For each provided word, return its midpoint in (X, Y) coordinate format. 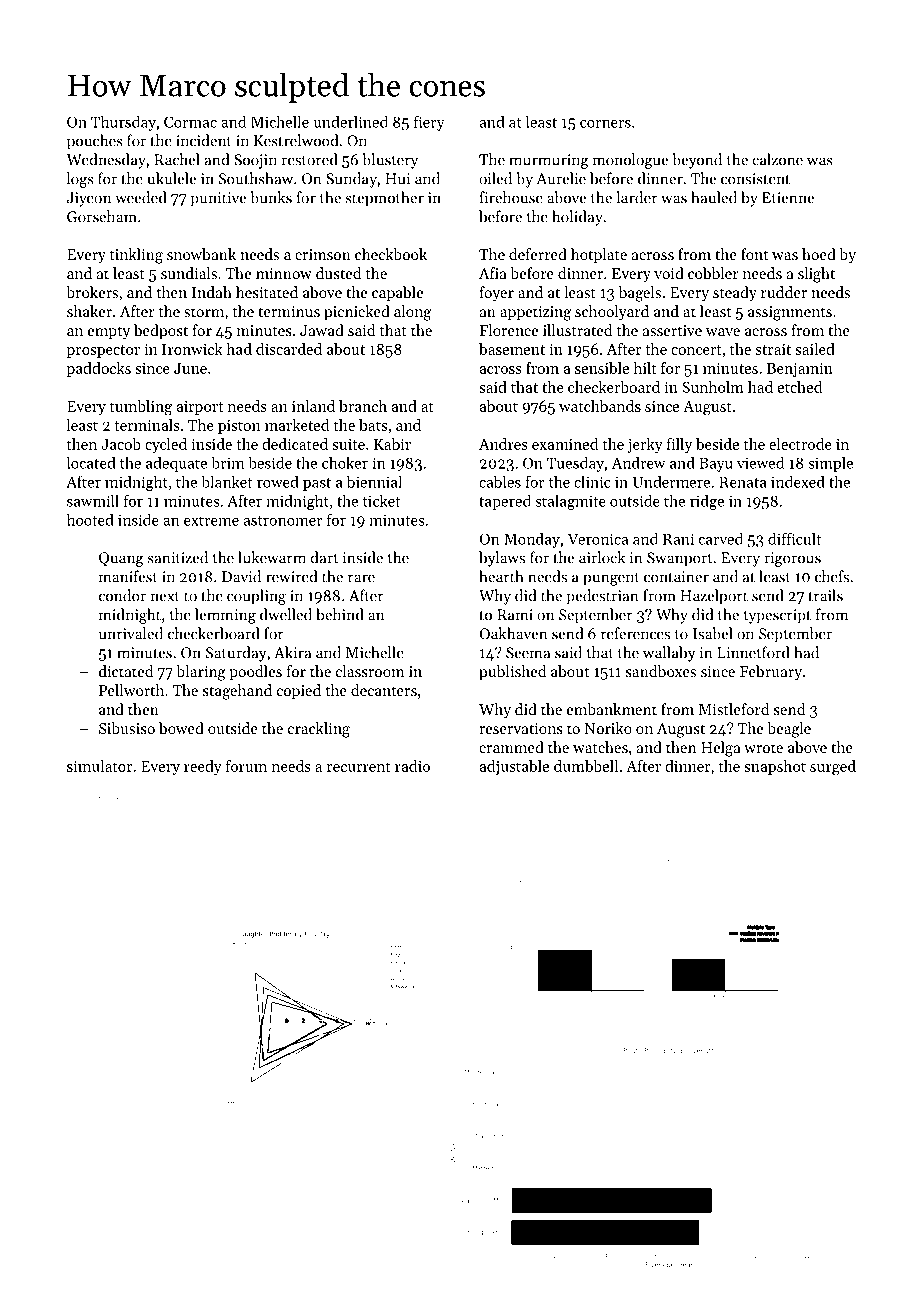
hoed (819, 254)
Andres (503, 444)
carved (721, 538)
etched (800, 387)
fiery (429, 123)
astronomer (283, 521)
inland (313, 406)
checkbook (391, 254)
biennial (374, 482)
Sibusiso (127, 728)
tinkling (136, 256)
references (635, 633)
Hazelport (714, 597)
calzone (777, 159)
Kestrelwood (296, 140)
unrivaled (131, 633)
